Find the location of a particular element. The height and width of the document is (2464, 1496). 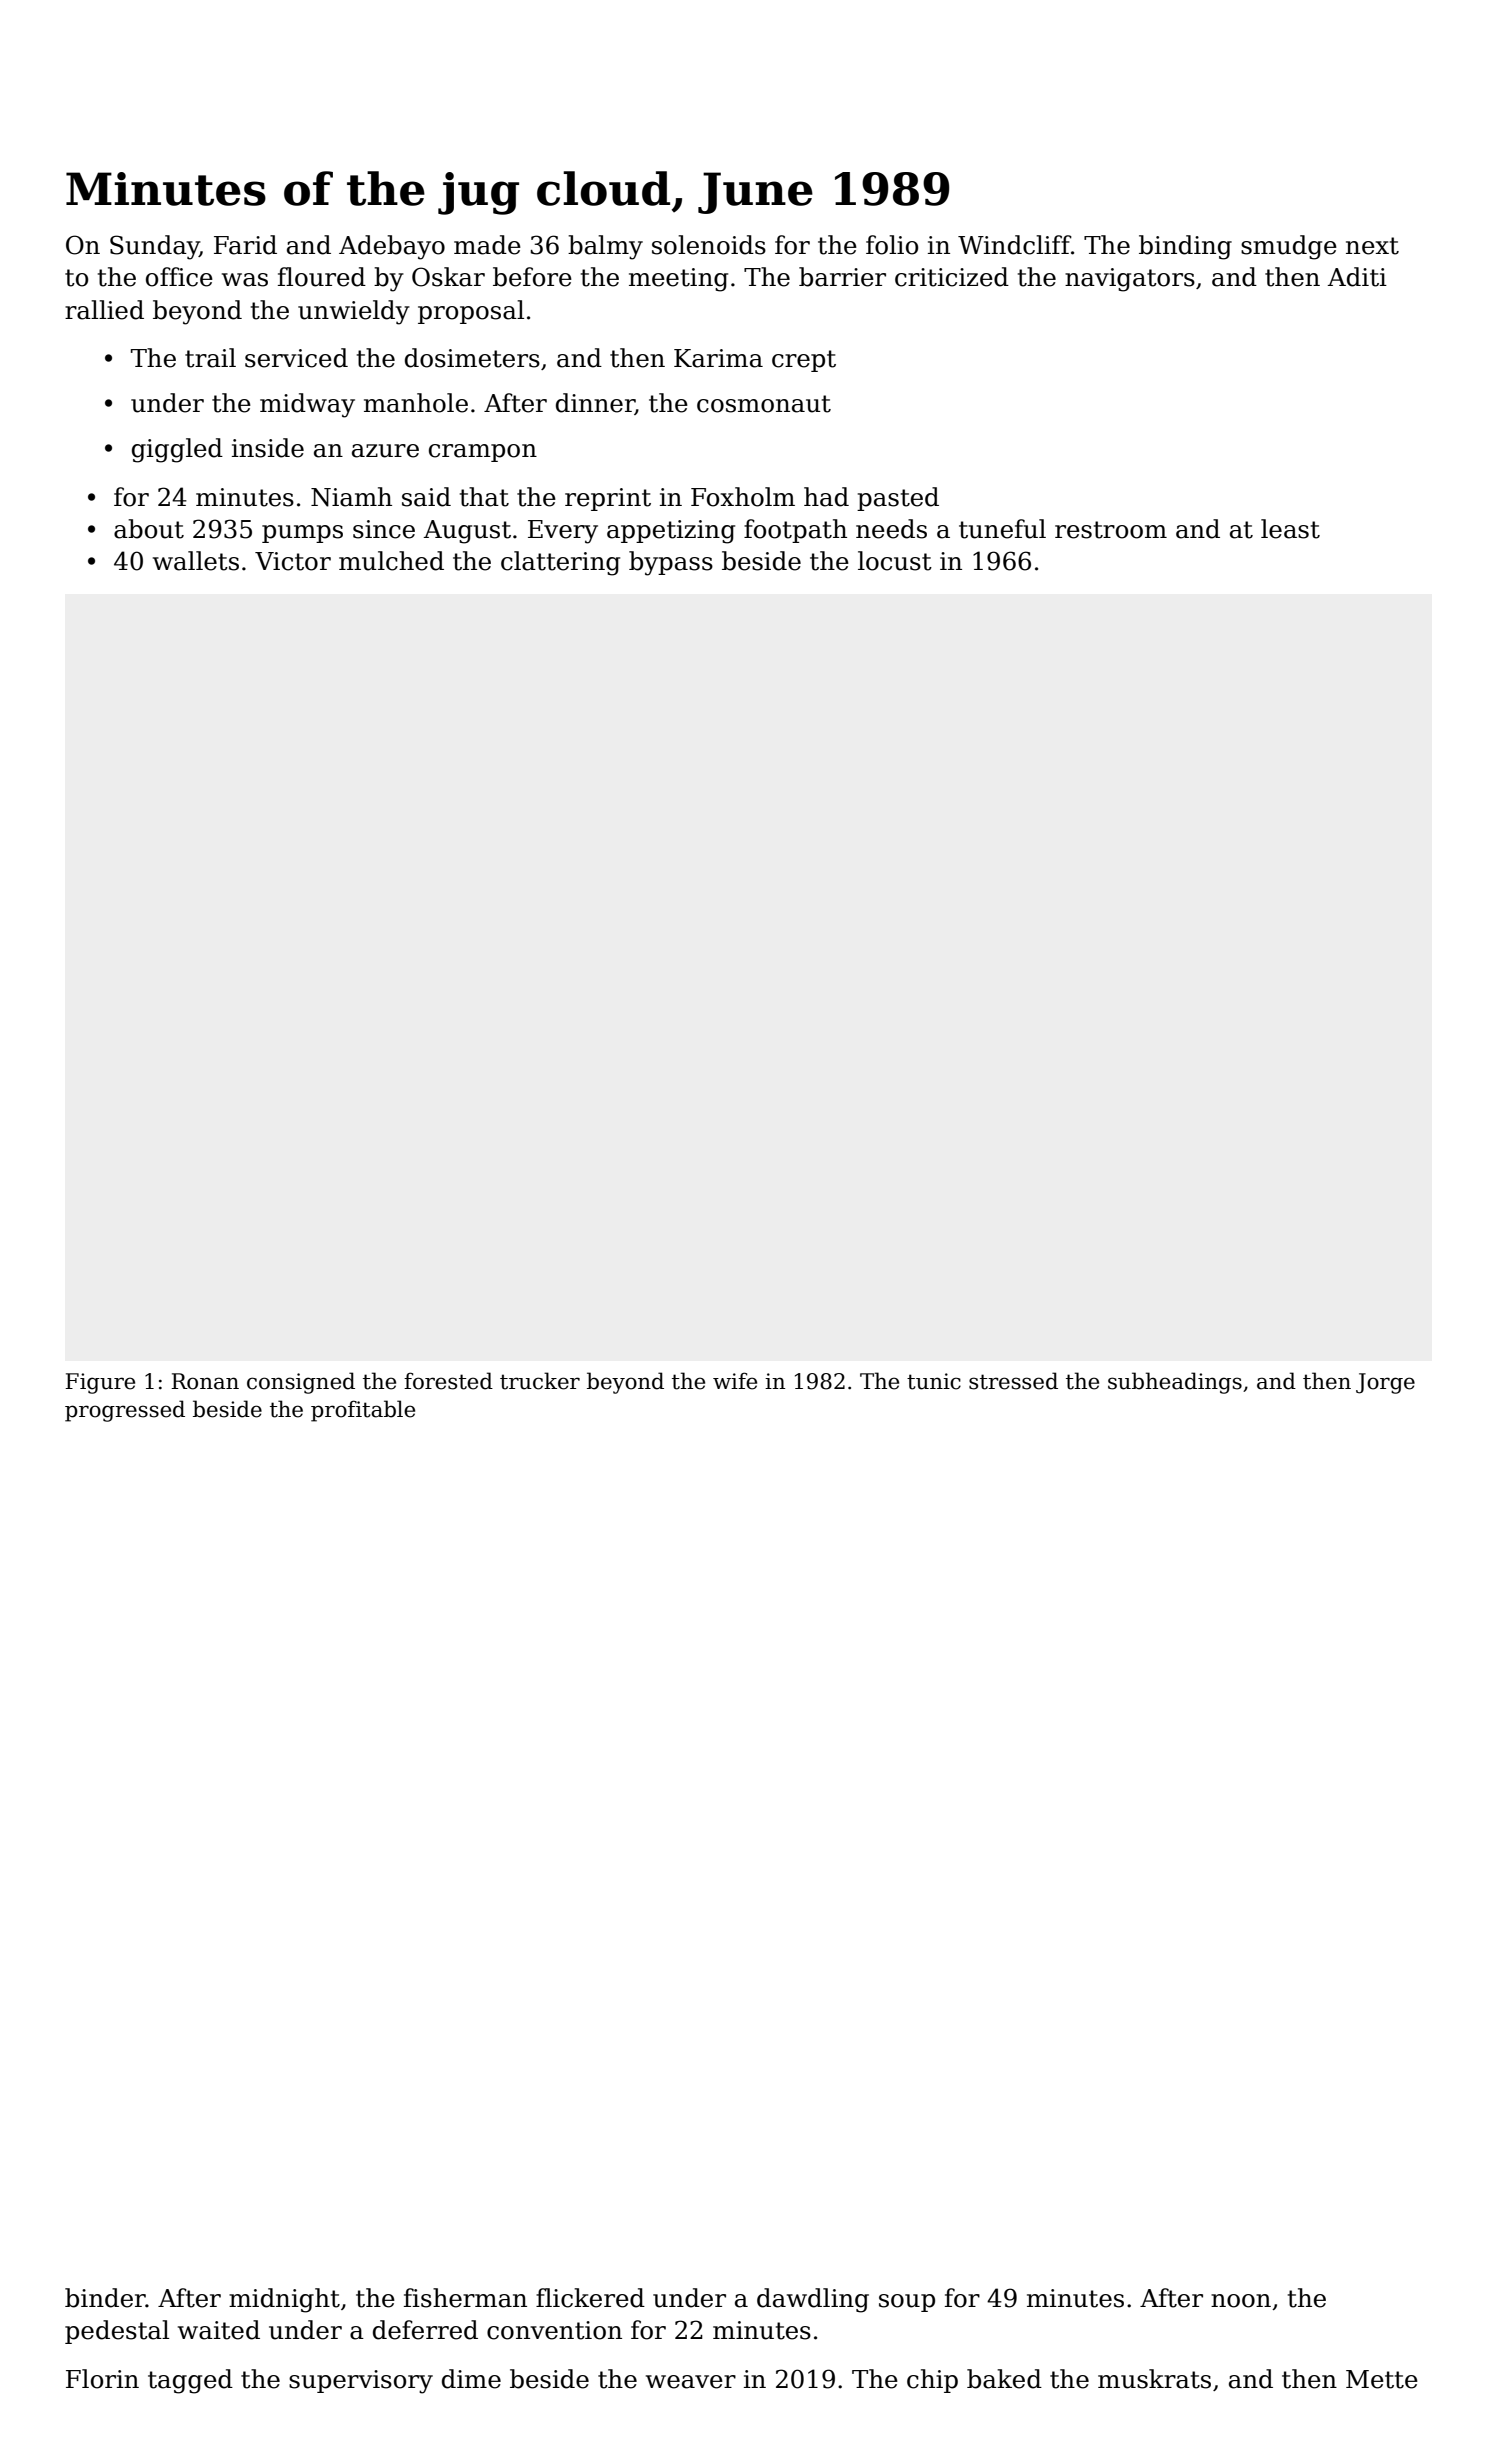

chip is located at coordinates (932, 2381).
